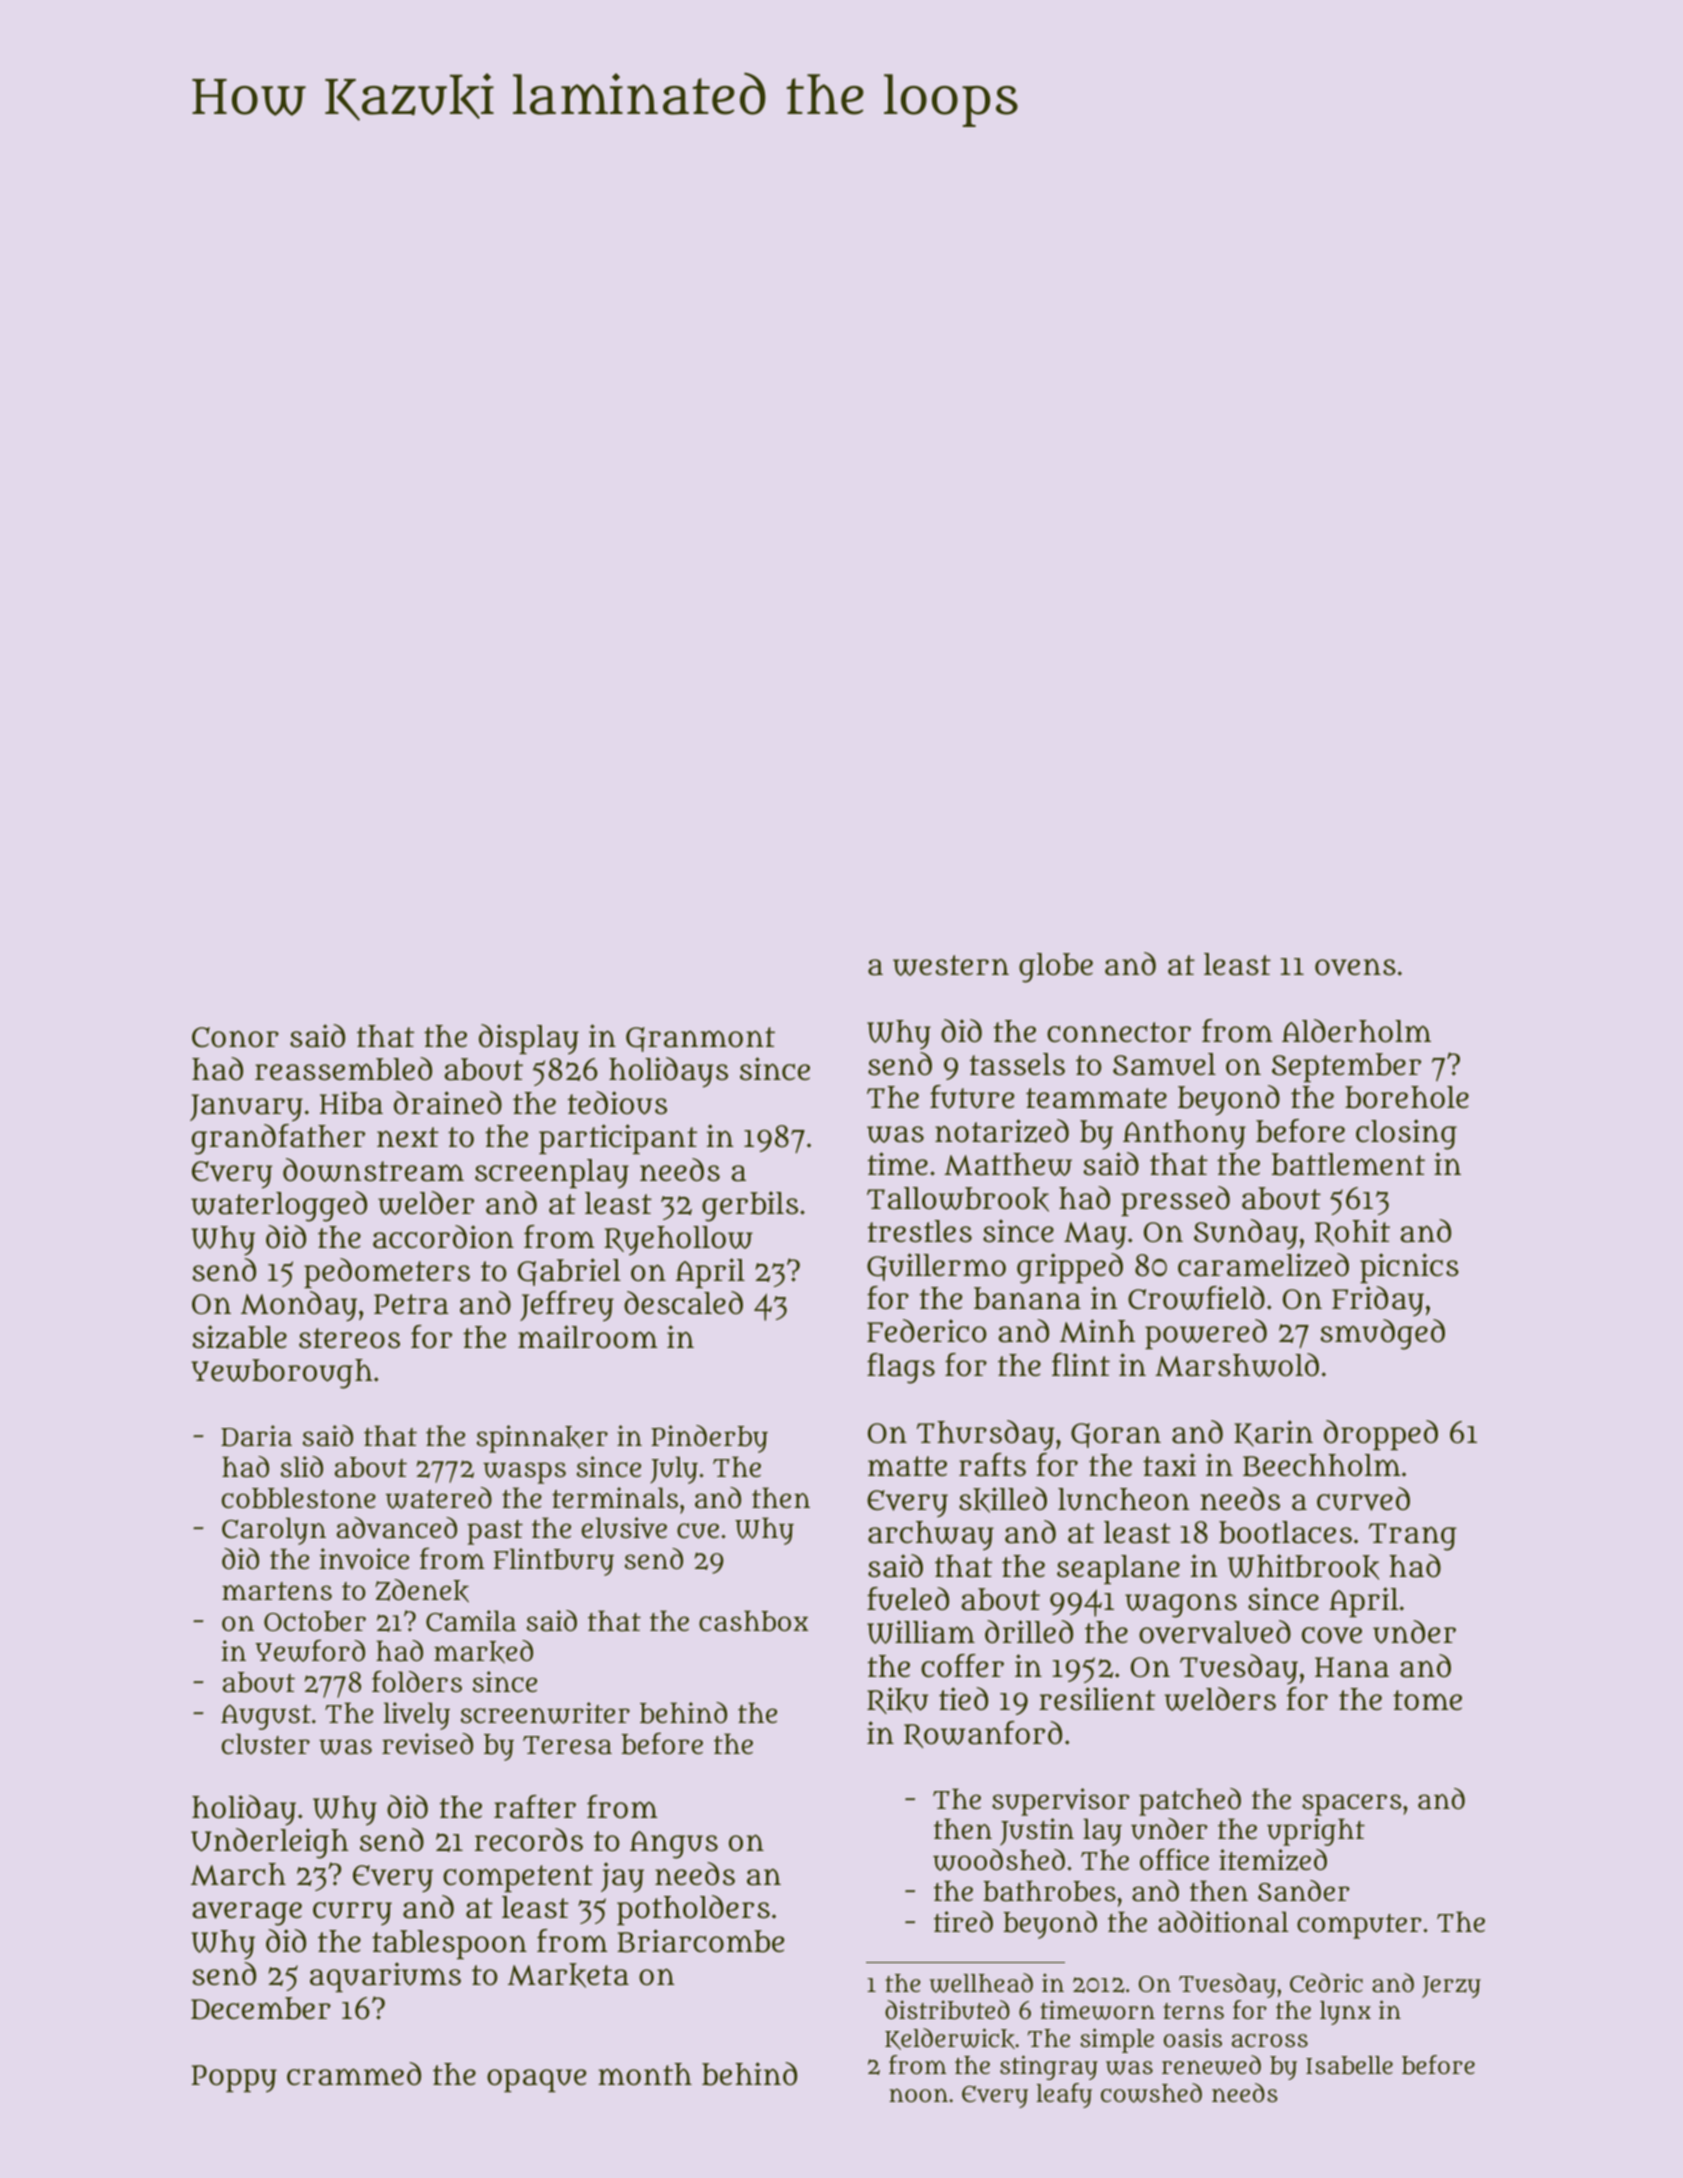  Describe the element at coordinates (536, 2080) in the image. I see `opaque` at that location.
